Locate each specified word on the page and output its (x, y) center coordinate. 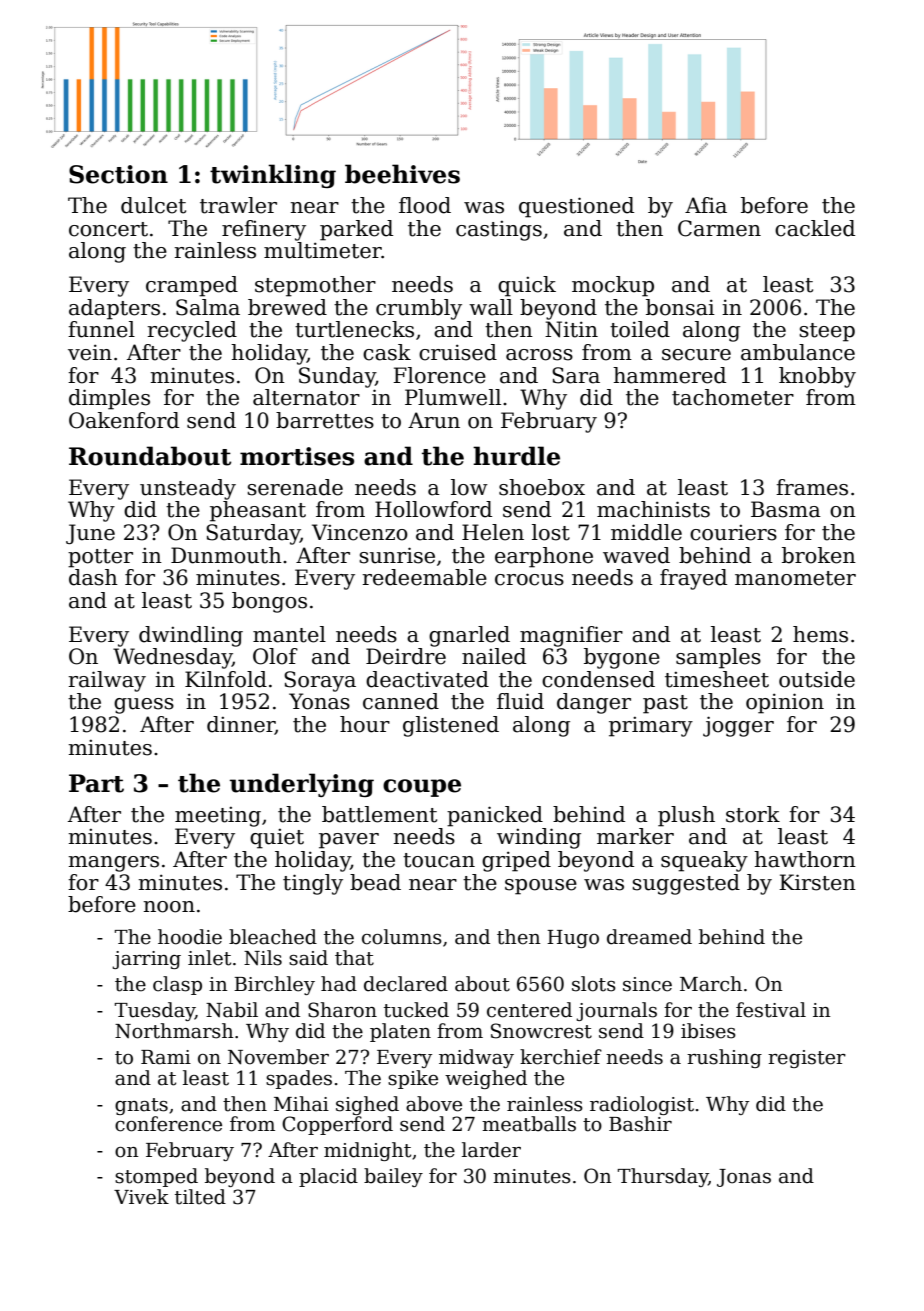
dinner (241, 725)
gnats (141, 1106)
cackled (815, 228)
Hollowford (433, 509)
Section (118, 174)
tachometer (733, 397)
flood (425, 205)
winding (539, 838)
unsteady (188, 489)
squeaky (704, 861)
